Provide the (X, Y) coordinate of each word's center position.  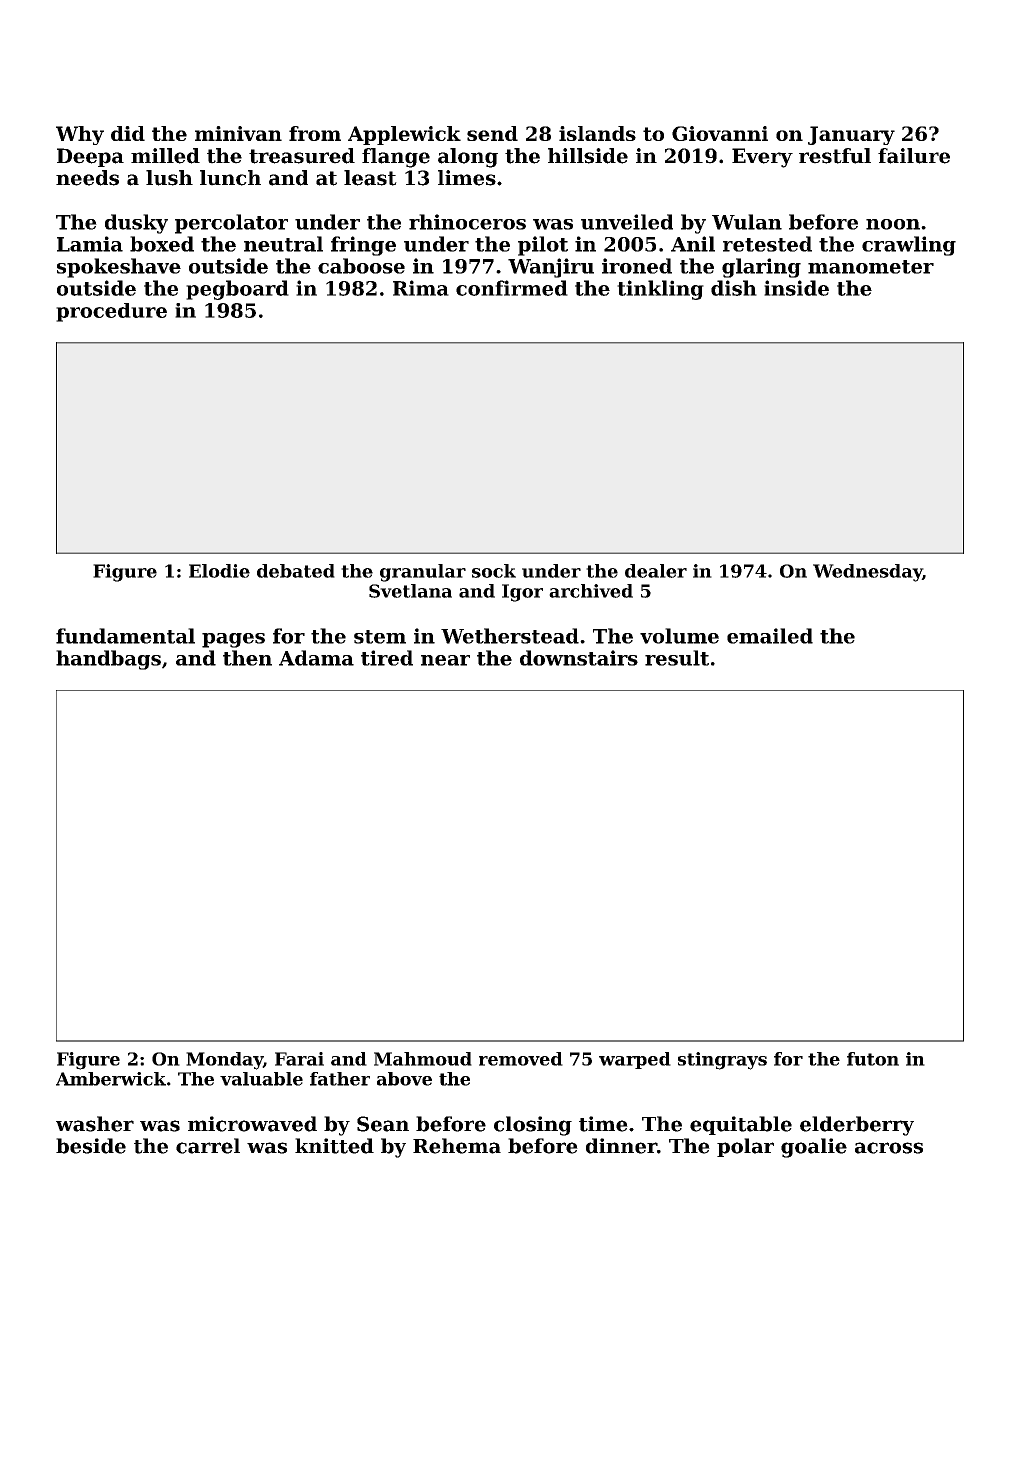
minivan (238, 133)
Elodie (219, 571)
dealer (656, 571)
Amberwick (111, 1079)
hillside (588, 156)
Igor (522, 593)
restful (835, 156)
